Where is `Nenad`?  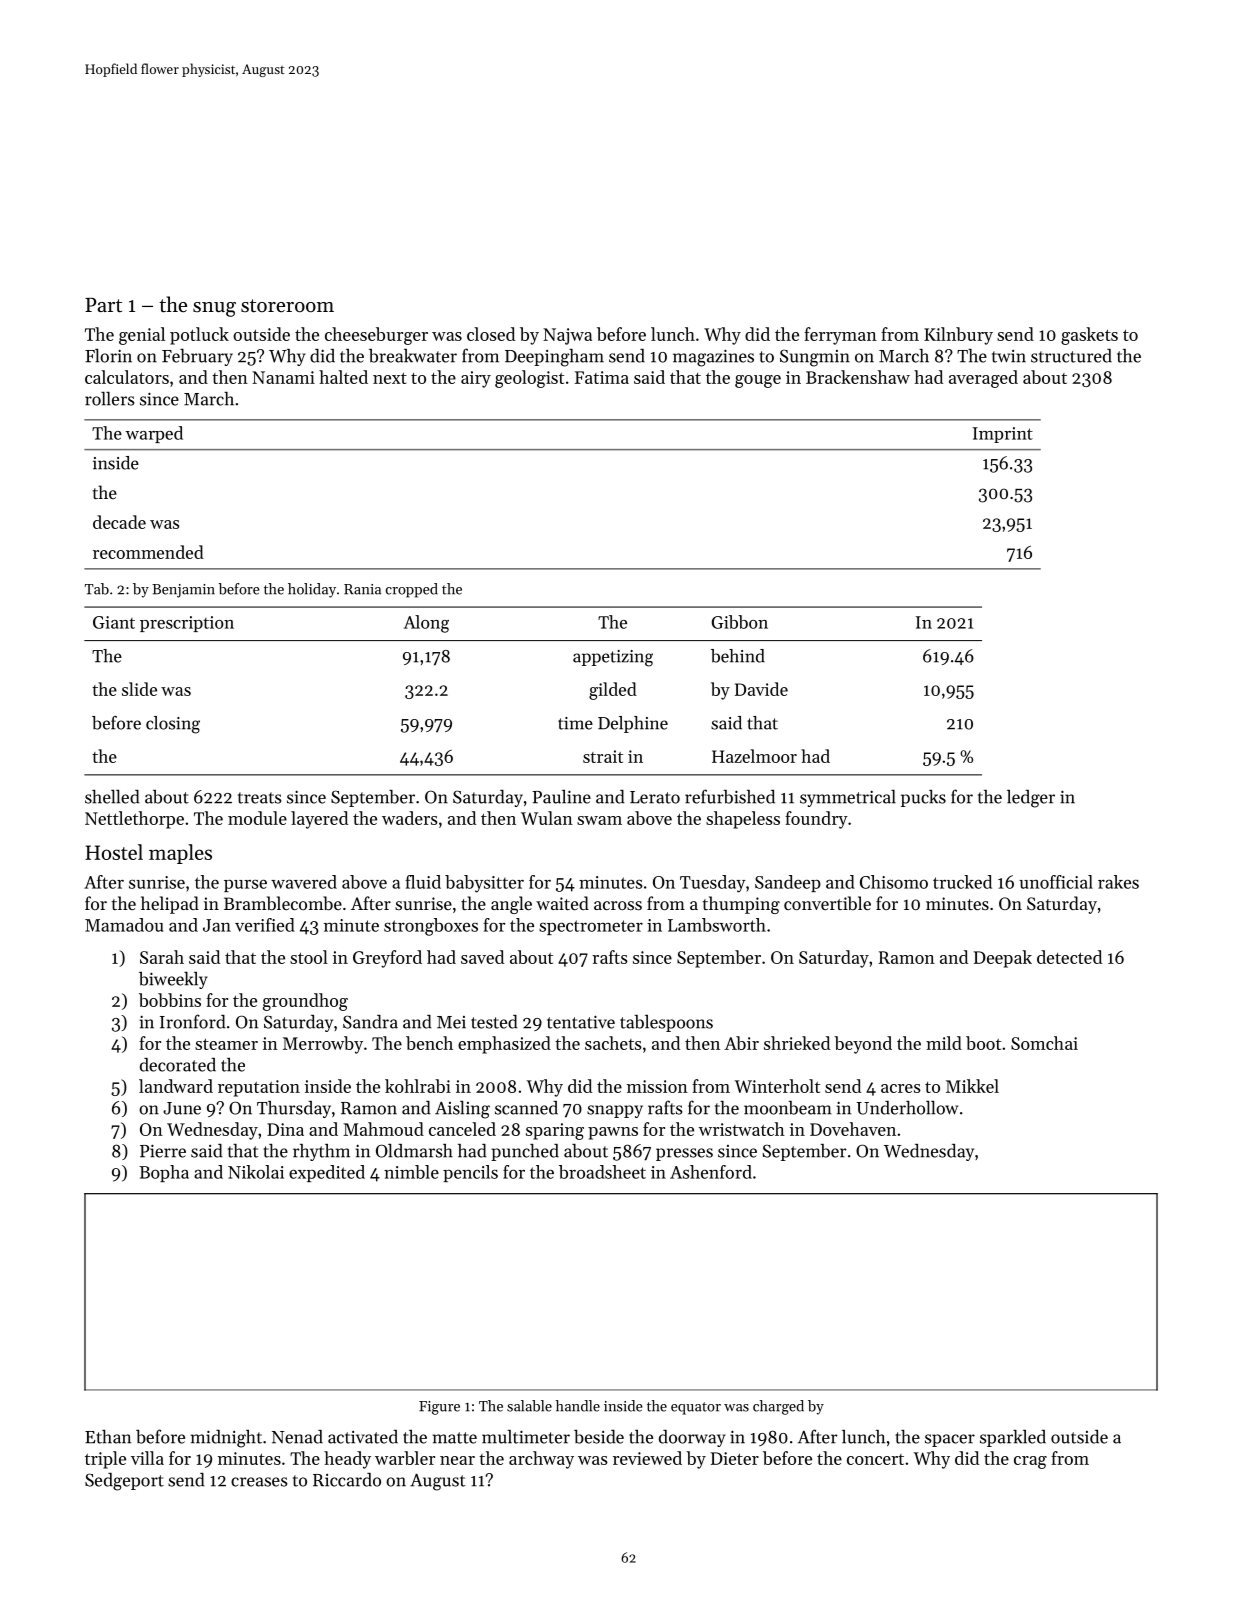 Nenad is located at coordinates (297, 1437).
